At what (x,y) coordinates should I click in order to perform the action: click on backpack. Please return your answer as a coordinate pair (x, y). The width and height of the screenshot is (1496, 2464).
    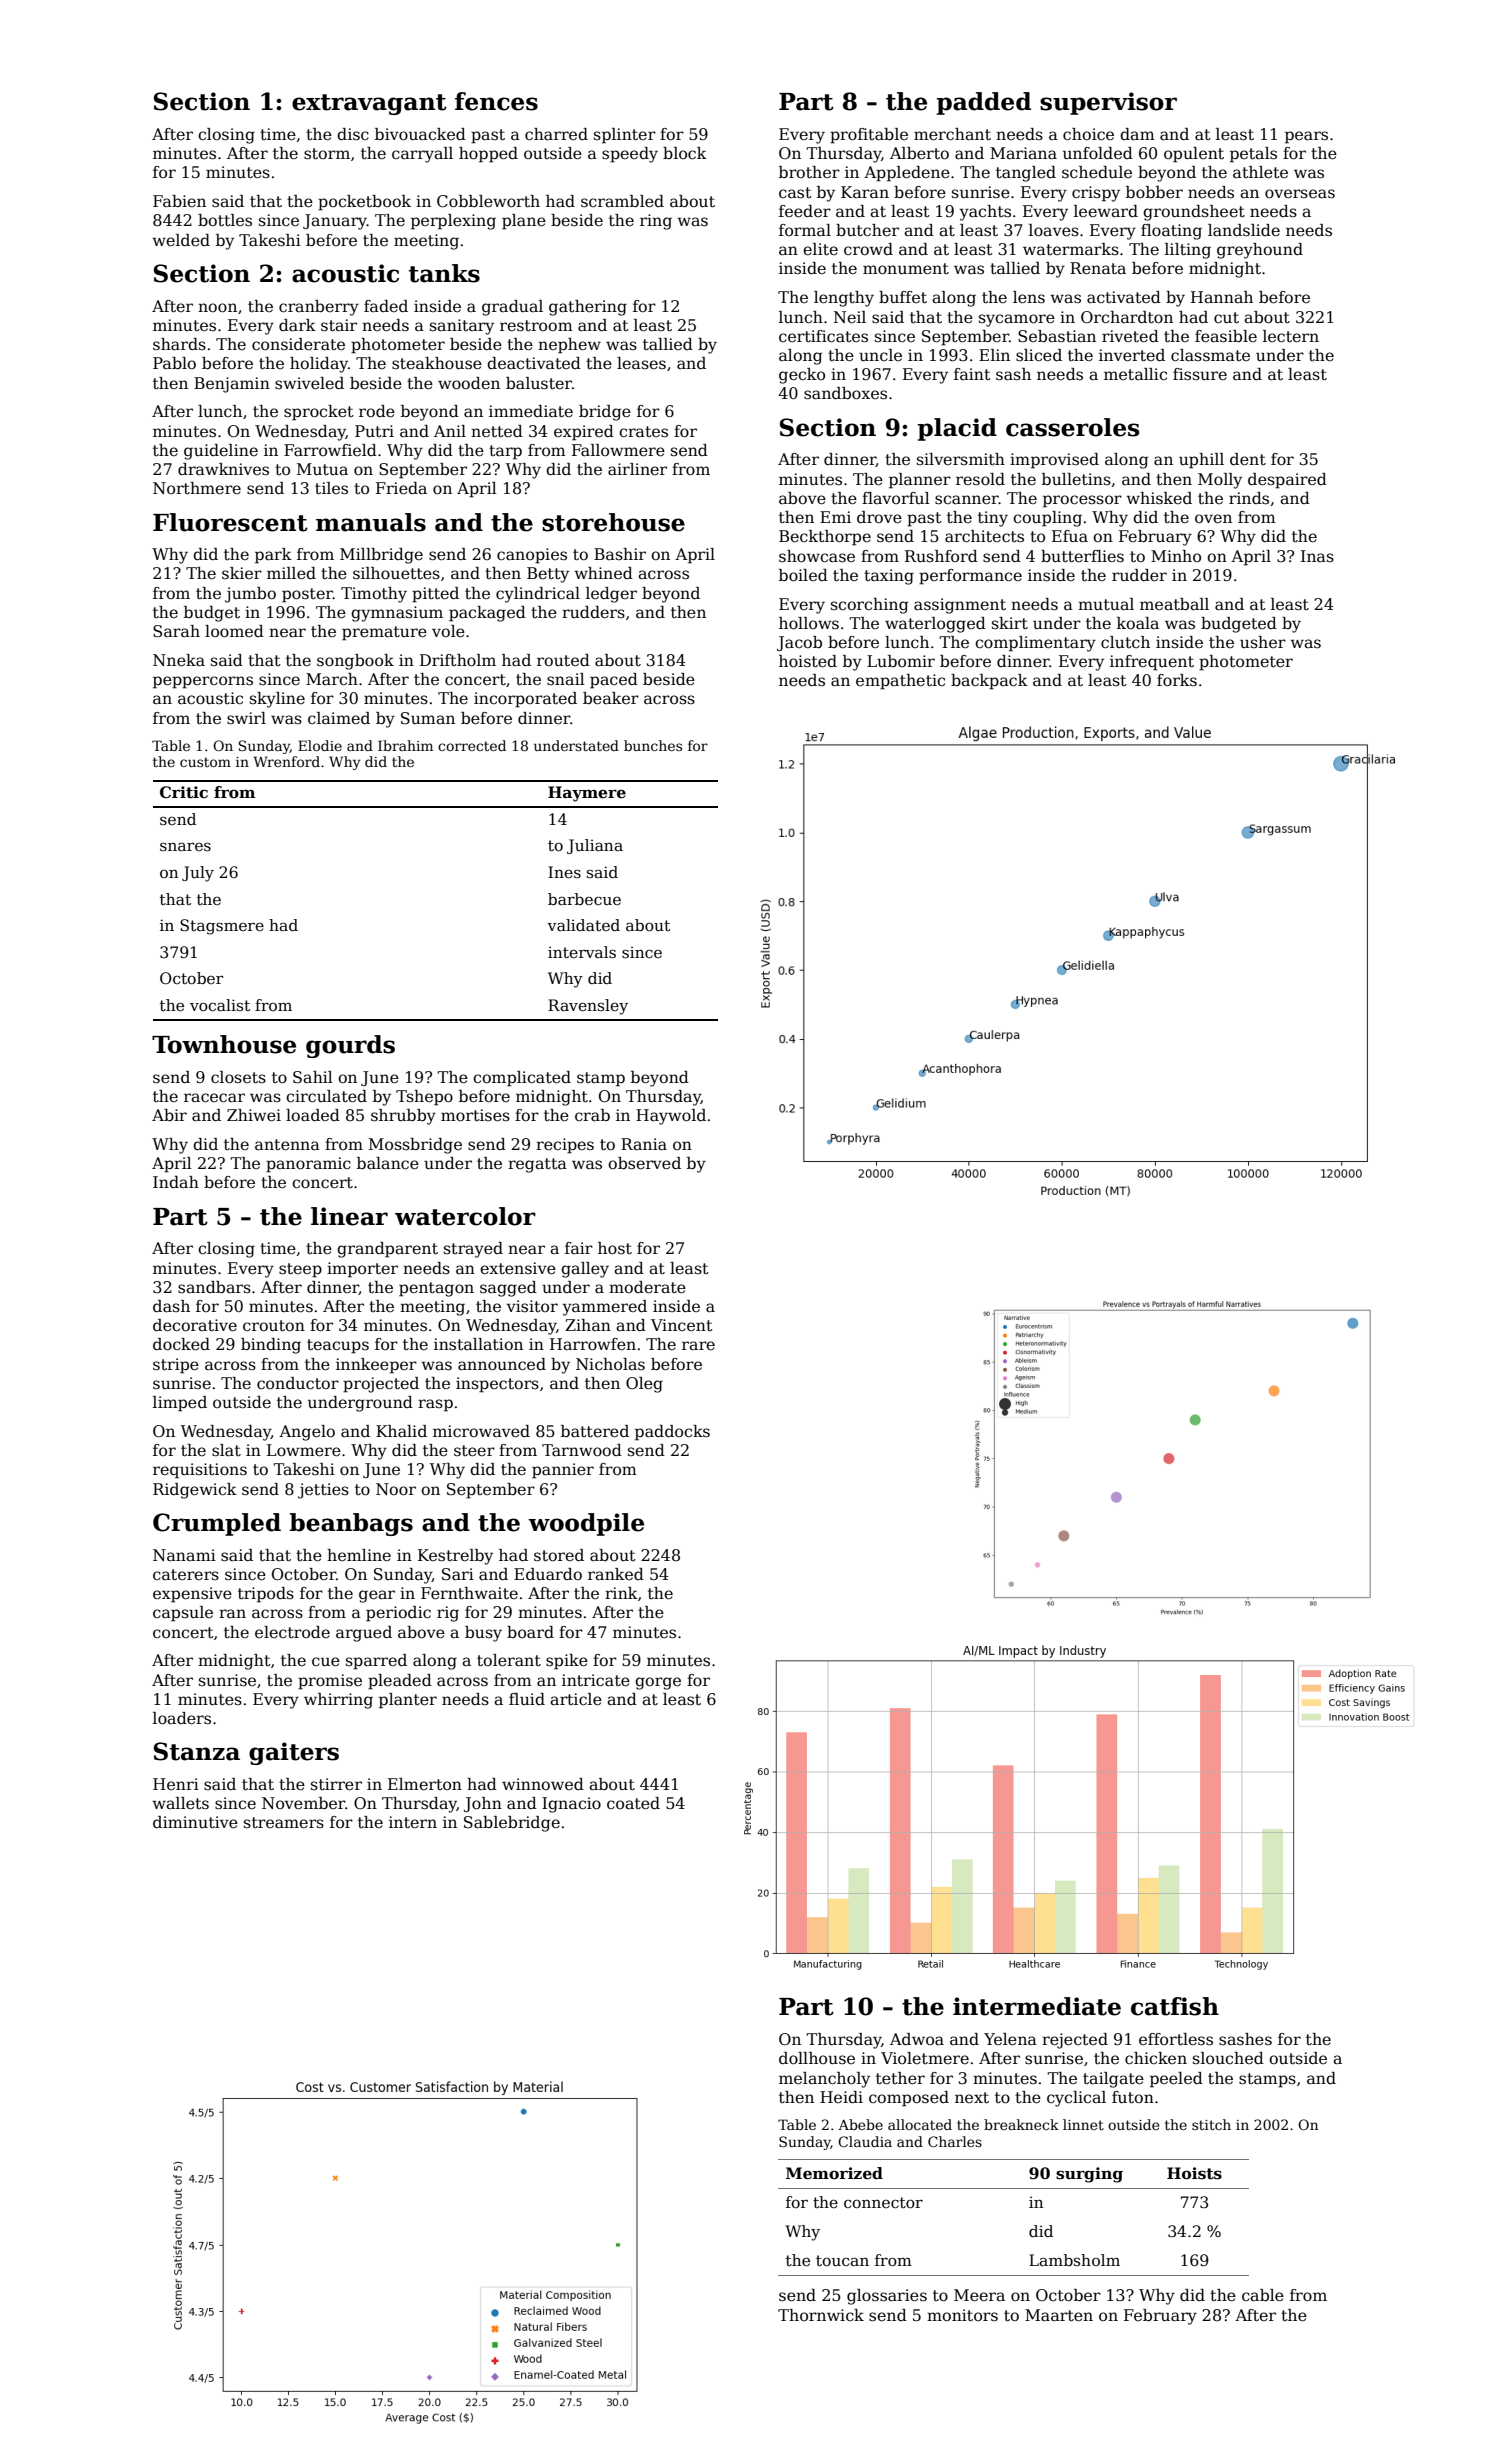
    Looking at the image, I should click on (989, 682).
